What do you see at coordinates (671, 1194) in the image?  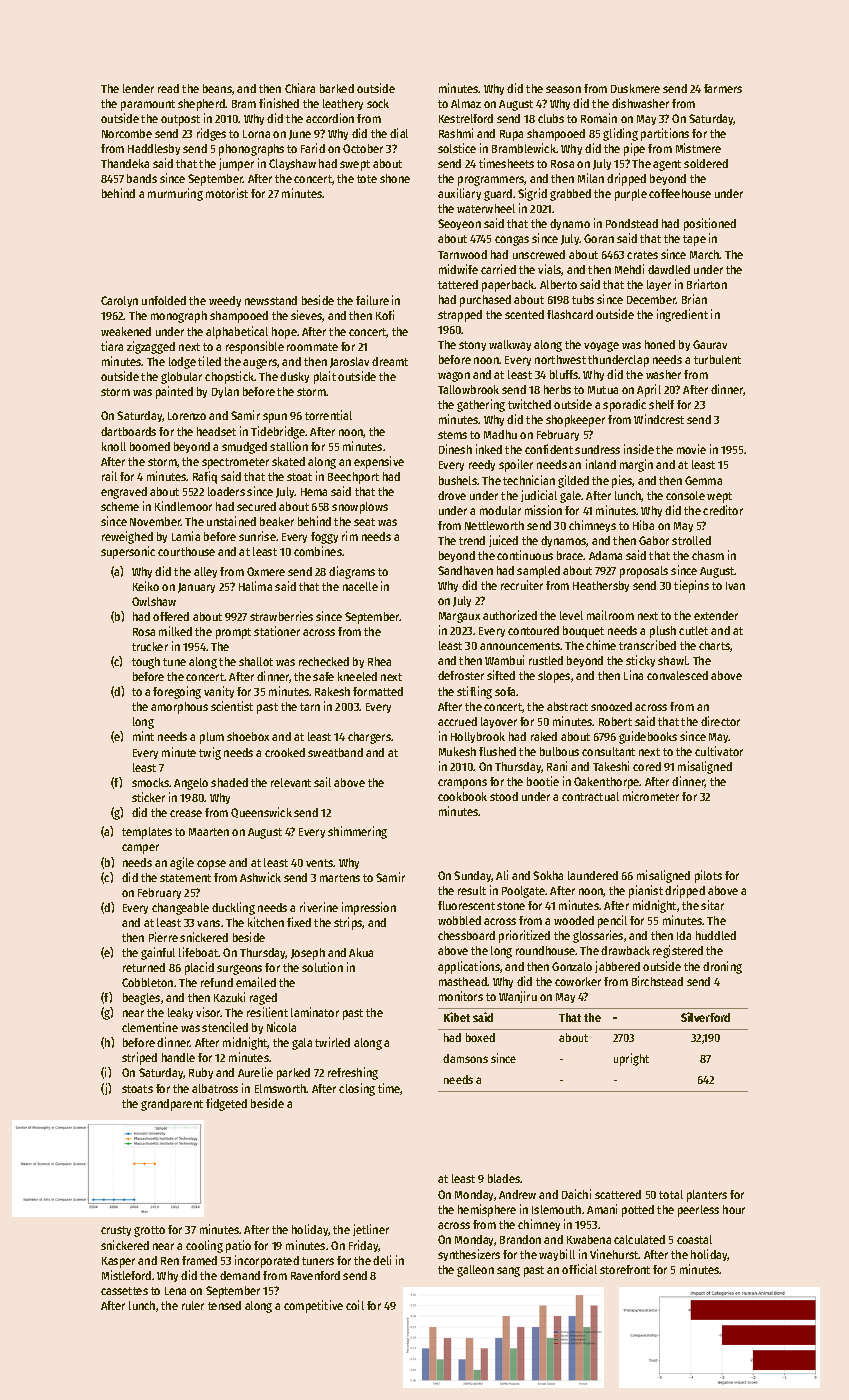 I see `total` at bounding box center [671, 1194].
